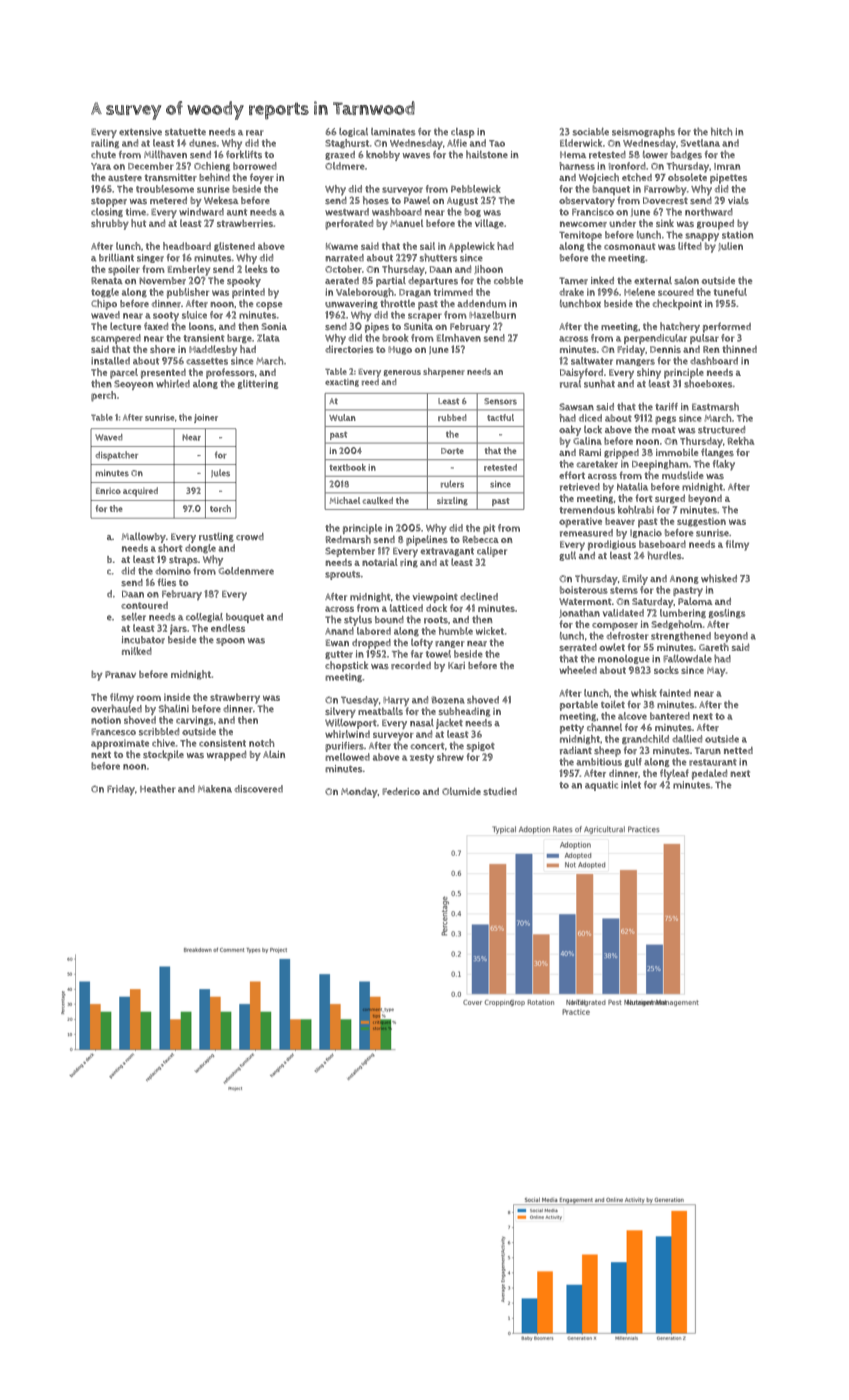 This image has width=849, height=1400. What do you see at coordinates (220, 473) in the image?
I see `Jules` at bounding box center [220, 473].
